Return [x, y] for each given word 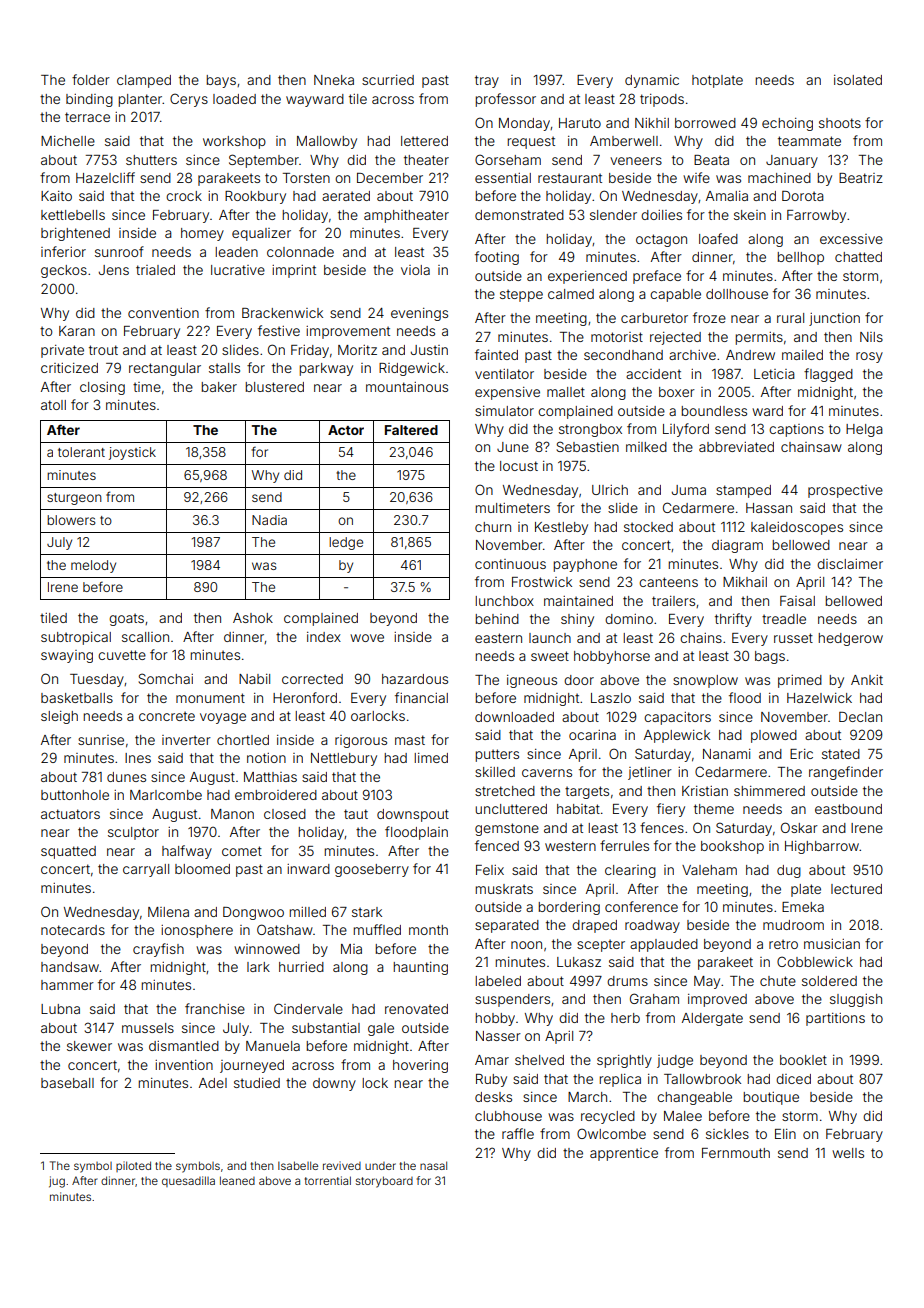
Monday [524, 124]
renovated [416, 1009]
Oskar [799, 827]
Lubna [60, 1009]
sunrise [101, 740]
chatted [858, 257]
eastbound [848, 809]
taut [356, 814]
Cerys [189, 100]
